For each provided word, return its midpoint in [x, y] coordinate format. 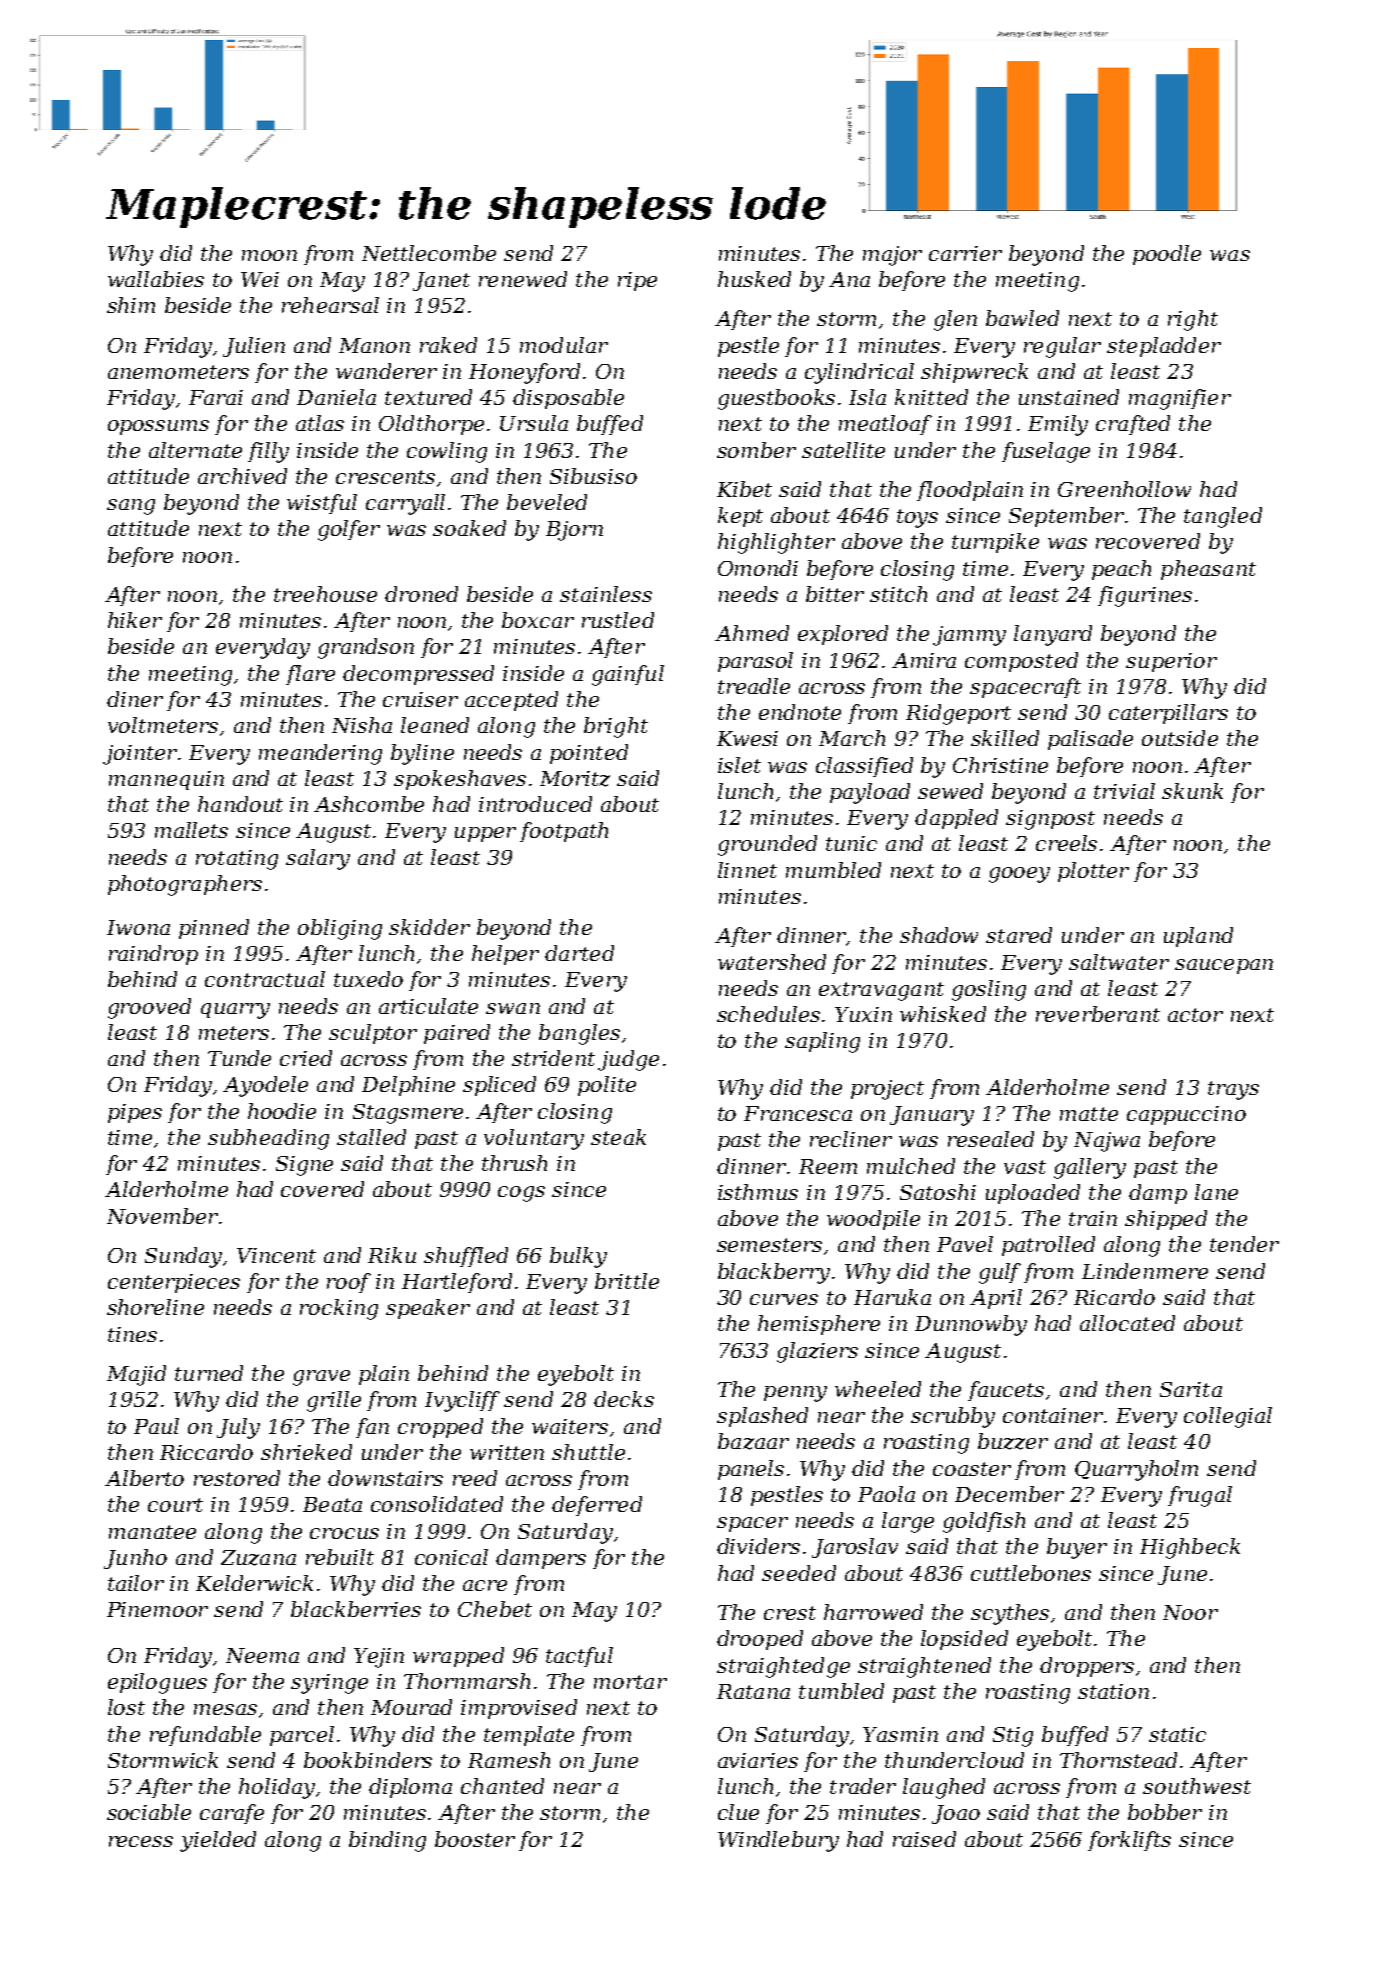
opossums [158, 427]
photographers [185, 885]
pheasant [1208, 570]
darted [579, 953]
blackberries [356, 1609]
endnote [800, 712]
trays [1233, 1090]
